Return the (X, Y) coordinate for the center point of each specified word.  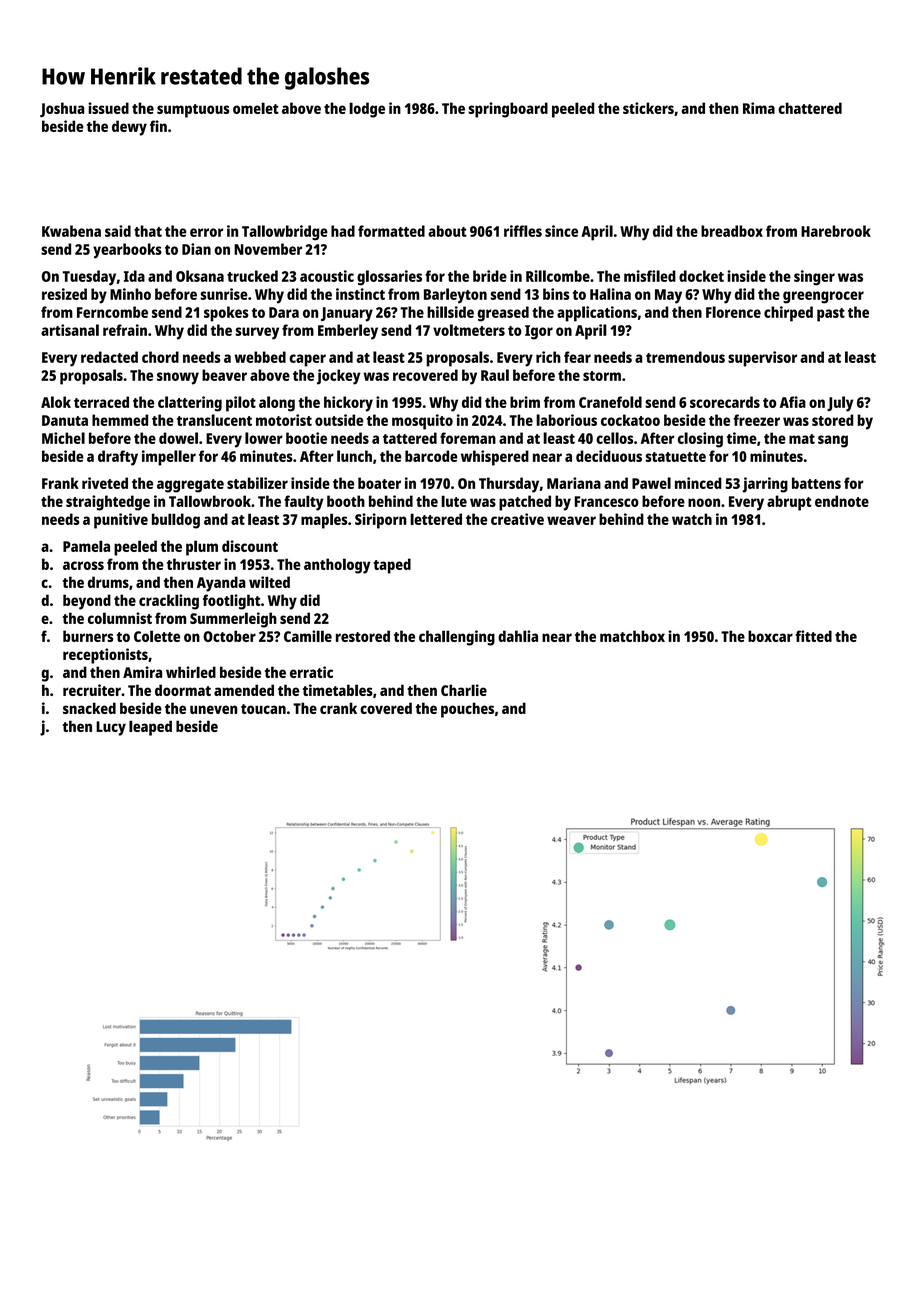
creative (517, 519)
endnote (842, 501)
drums (108, 582)
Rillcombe (558, 276)
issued (108, 108)
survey (257, 333)
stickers (648, 108)
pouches (467, 710)
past (831, 315)
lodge (367, 110)
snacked (89, 708)
